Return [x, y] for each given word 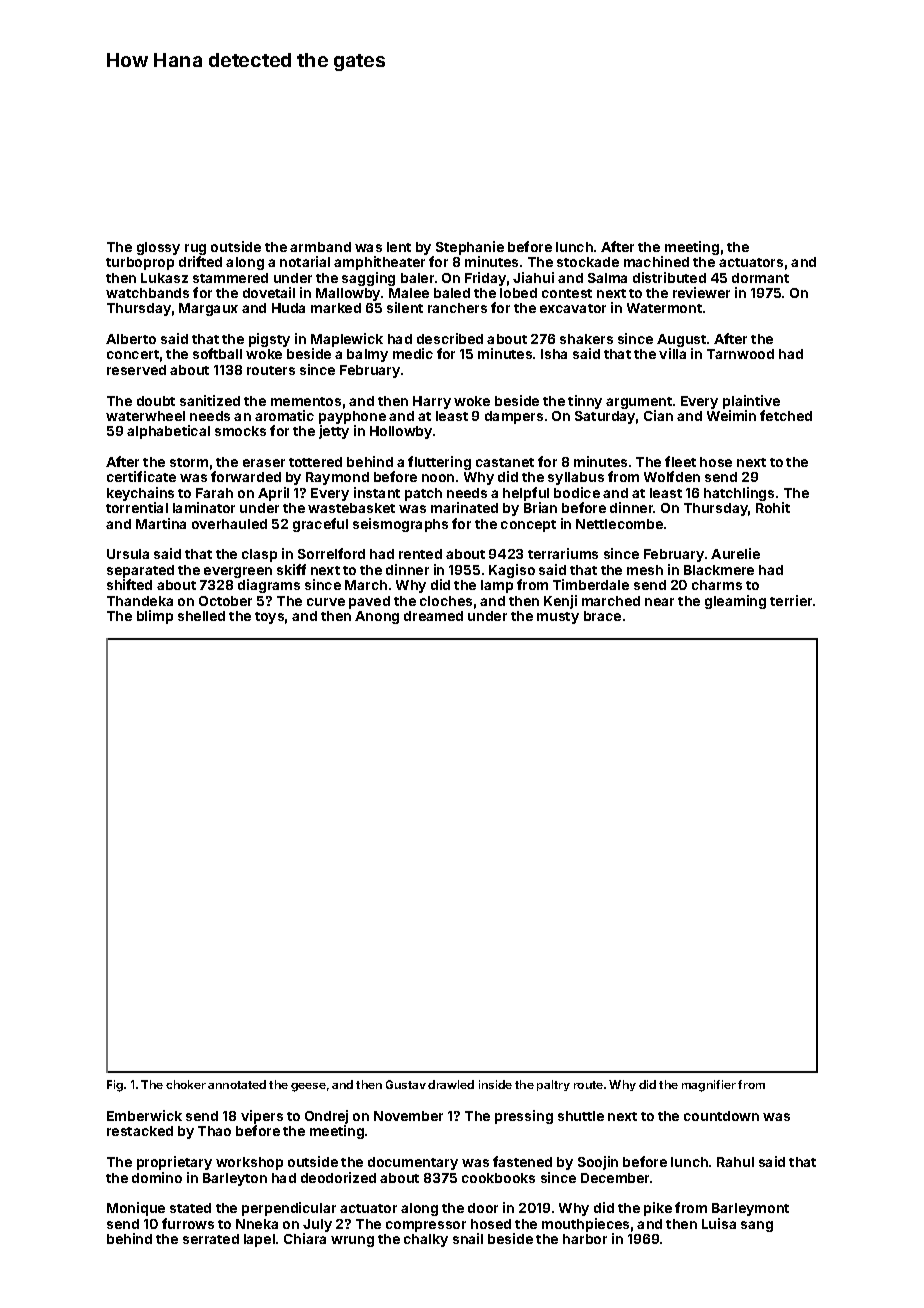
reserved [136, 370]
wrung [352, 1241]
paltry [553, 1085]
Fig [115, 1086]
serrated [211, 1239]
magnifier [709, 1086]
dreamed [433, 616]
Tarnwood [740, 354]
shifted [129, 584]
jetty [334, 432]
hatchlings [739, 494]
